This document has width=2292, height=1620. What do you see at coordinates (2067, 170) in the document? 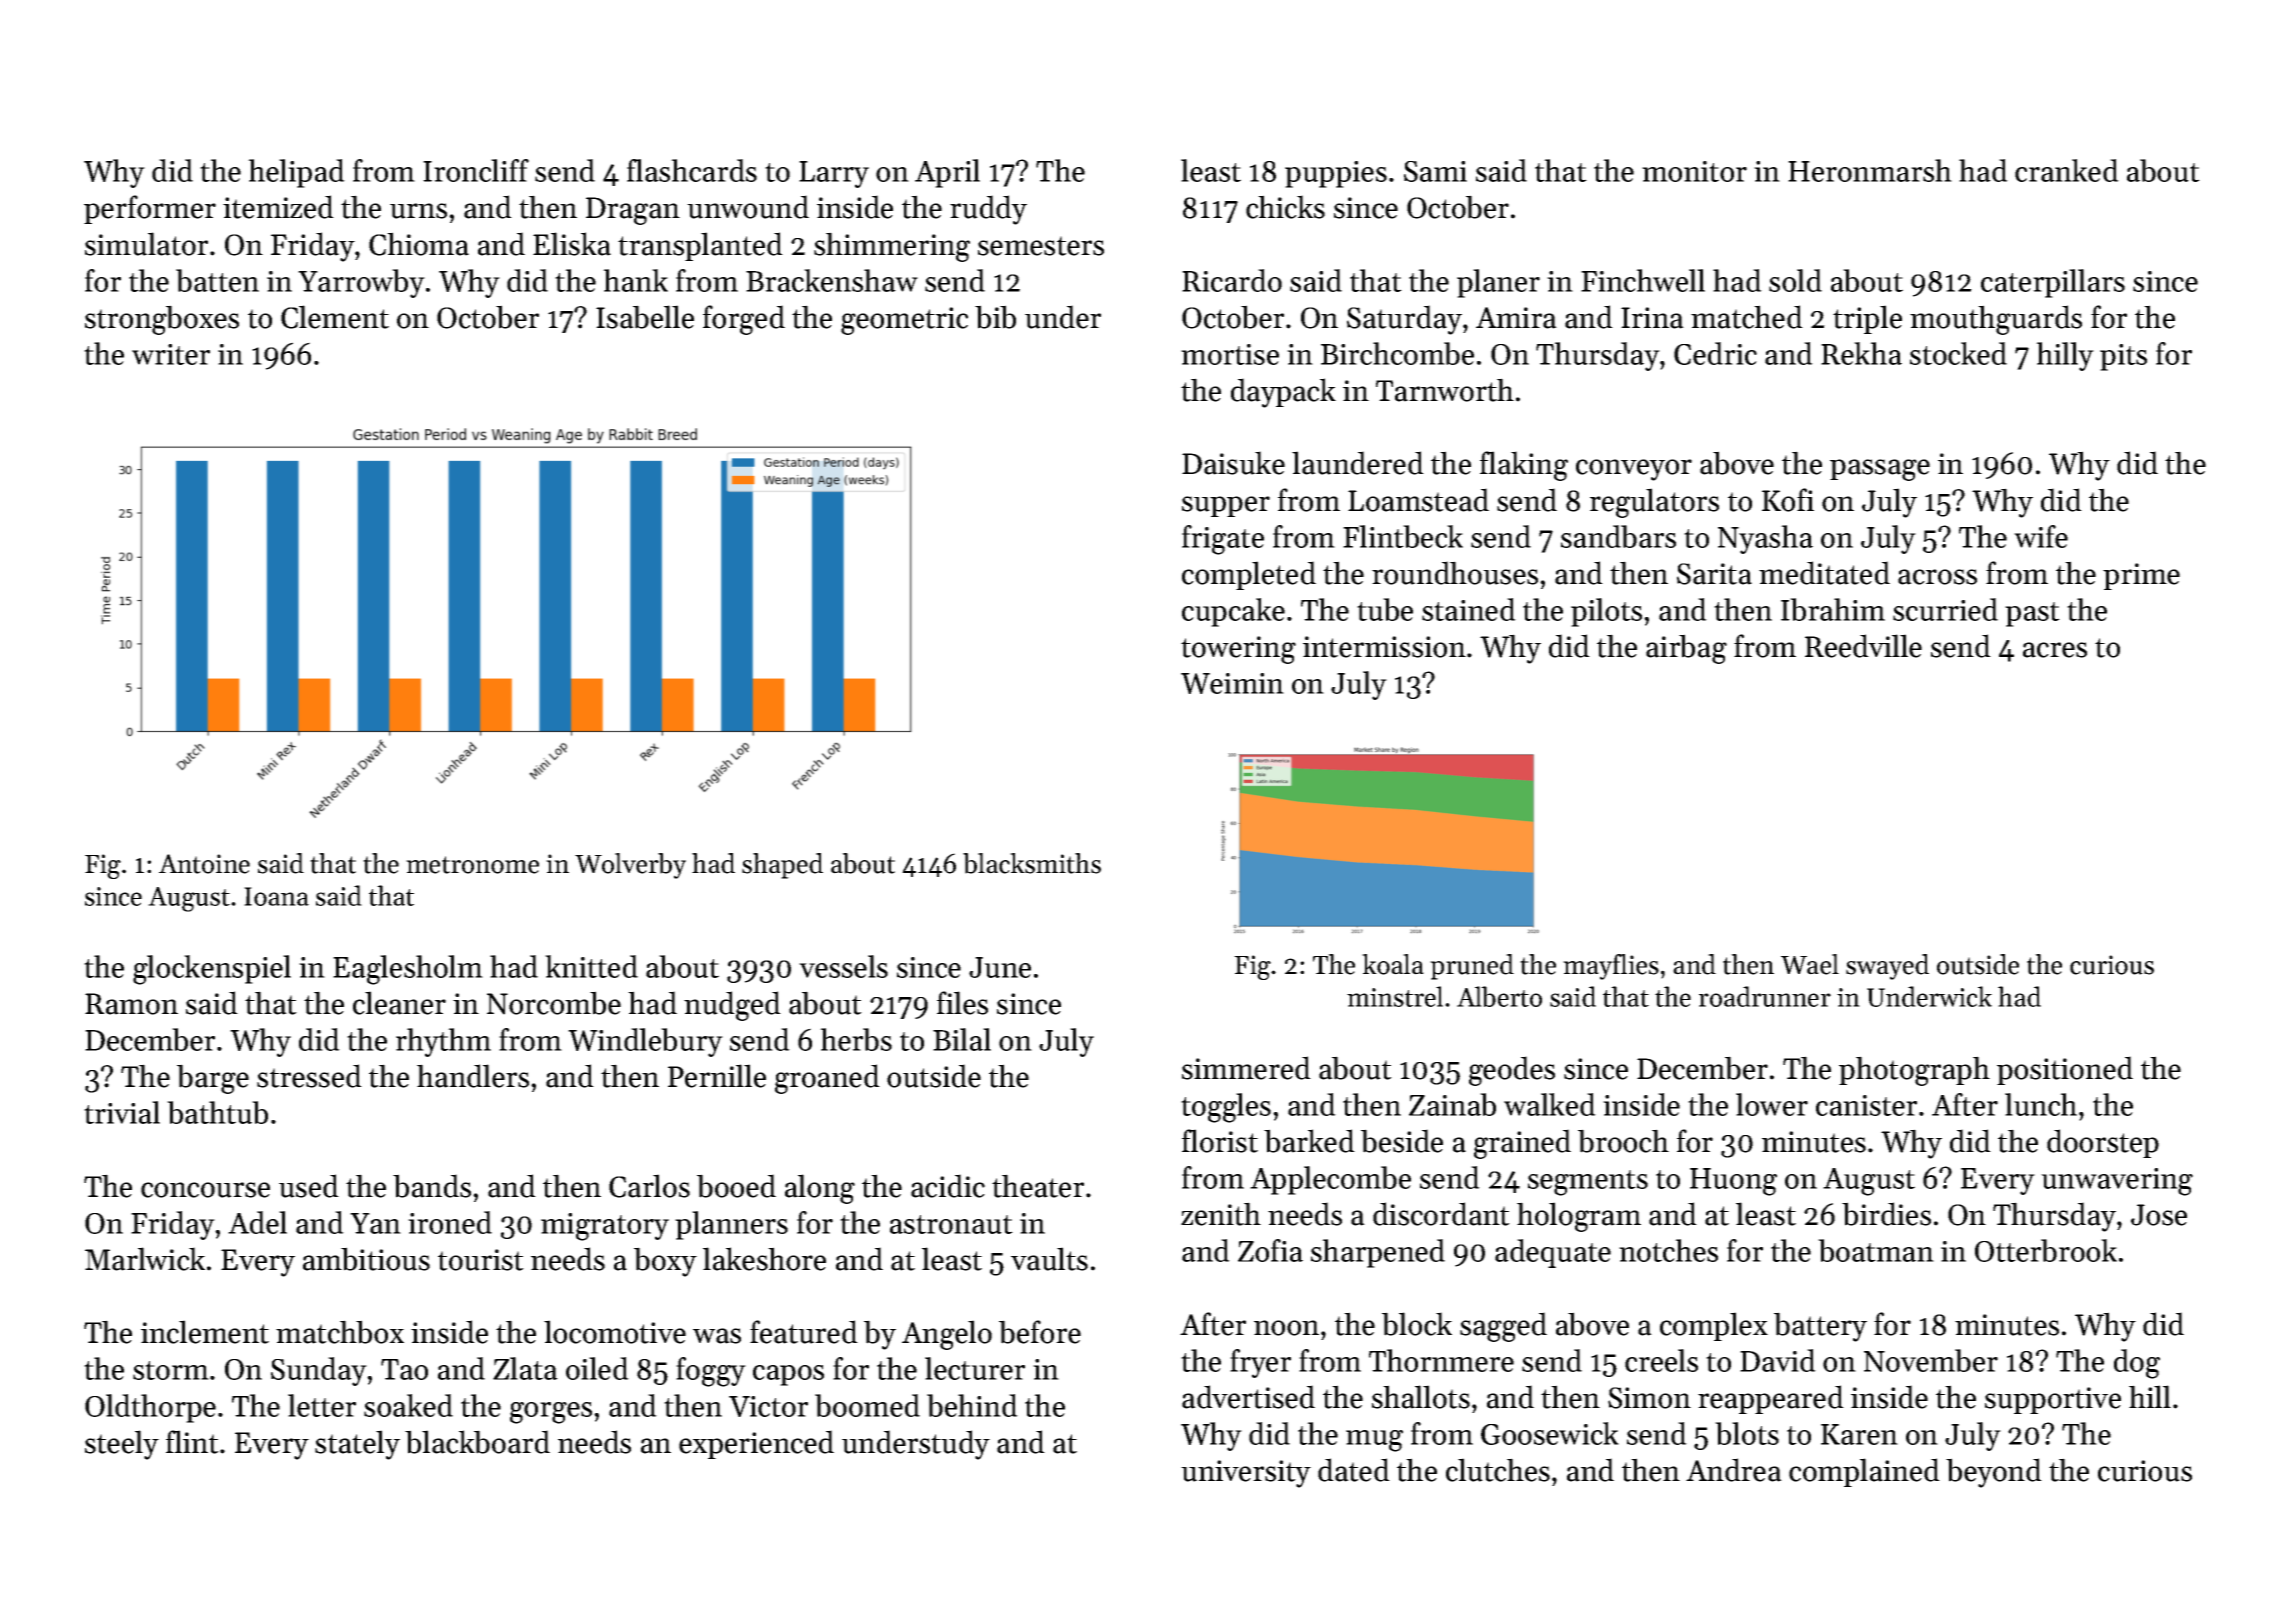
I see `cranked` at bounding box center [2067, 170].
